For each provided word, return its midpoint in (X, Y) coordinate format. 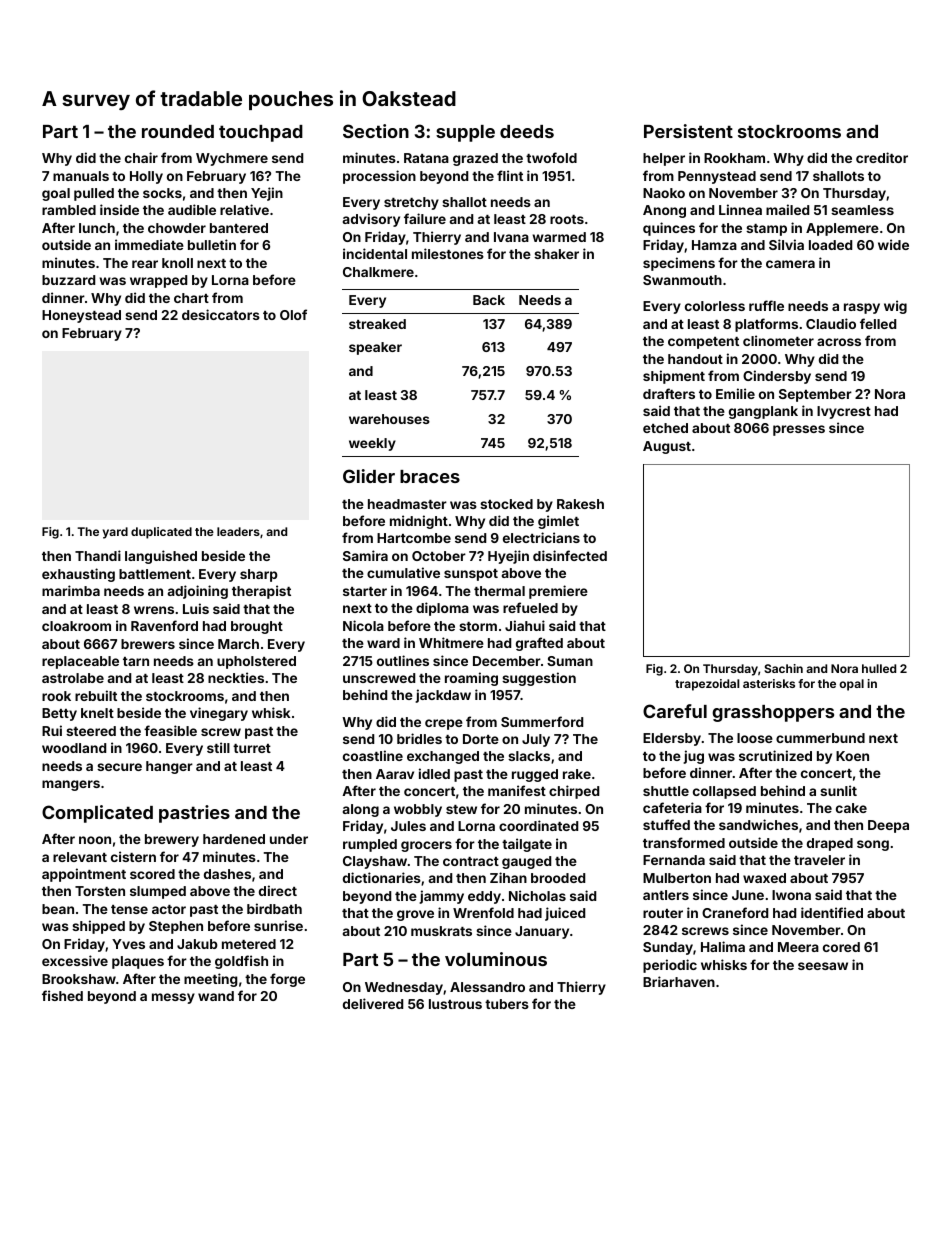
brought (257, 627)
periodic (670, 966)
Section (376, 131)
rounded (178, 131)
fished (62, 995)
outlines (403, 660)
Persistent (688, 131)
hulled (879, 668)
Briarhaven (679, 981)
